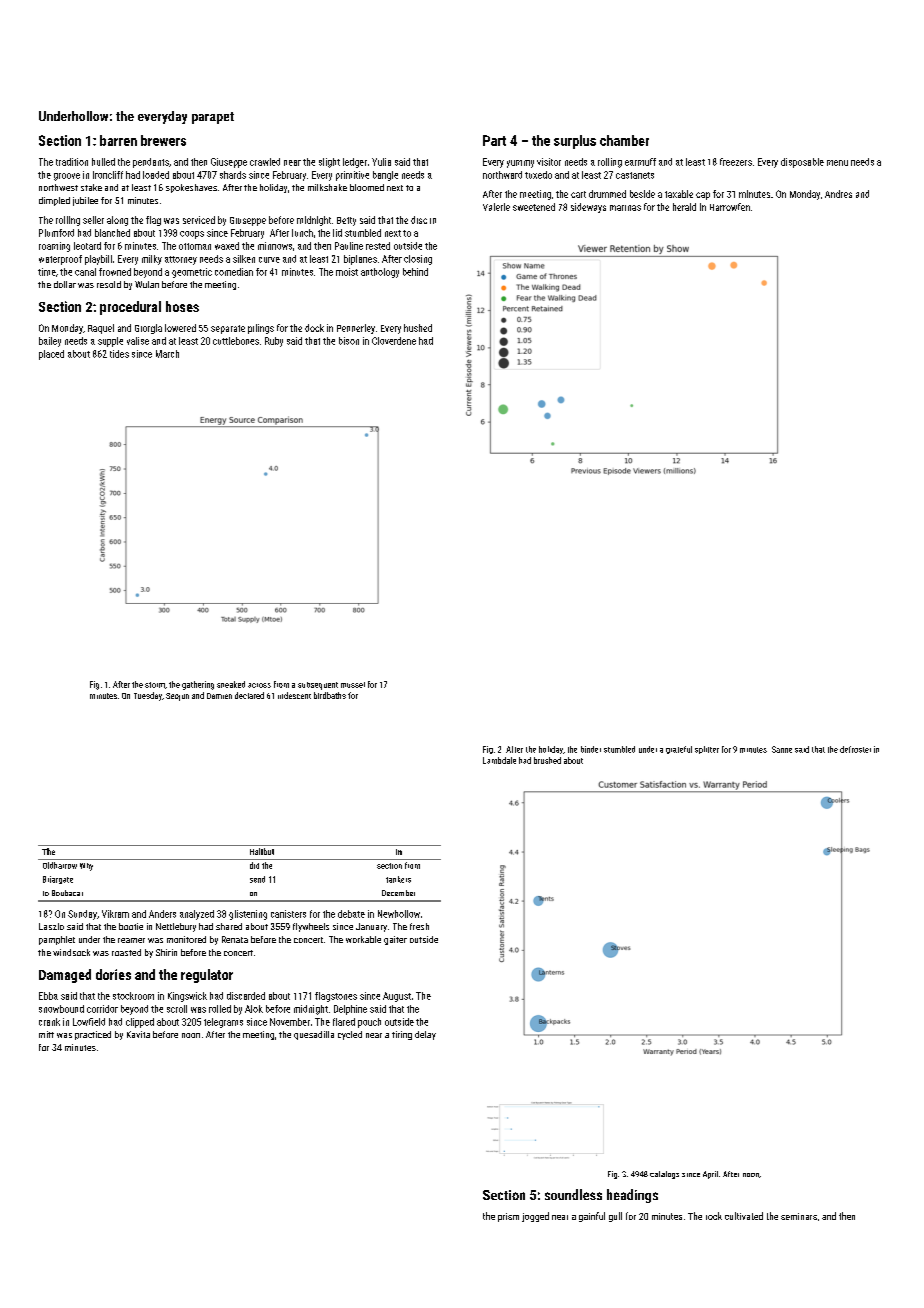  What do you see at coordinates (624, 140) in the screenshot?
I see `chamber` at bounding box center [624, 140].
